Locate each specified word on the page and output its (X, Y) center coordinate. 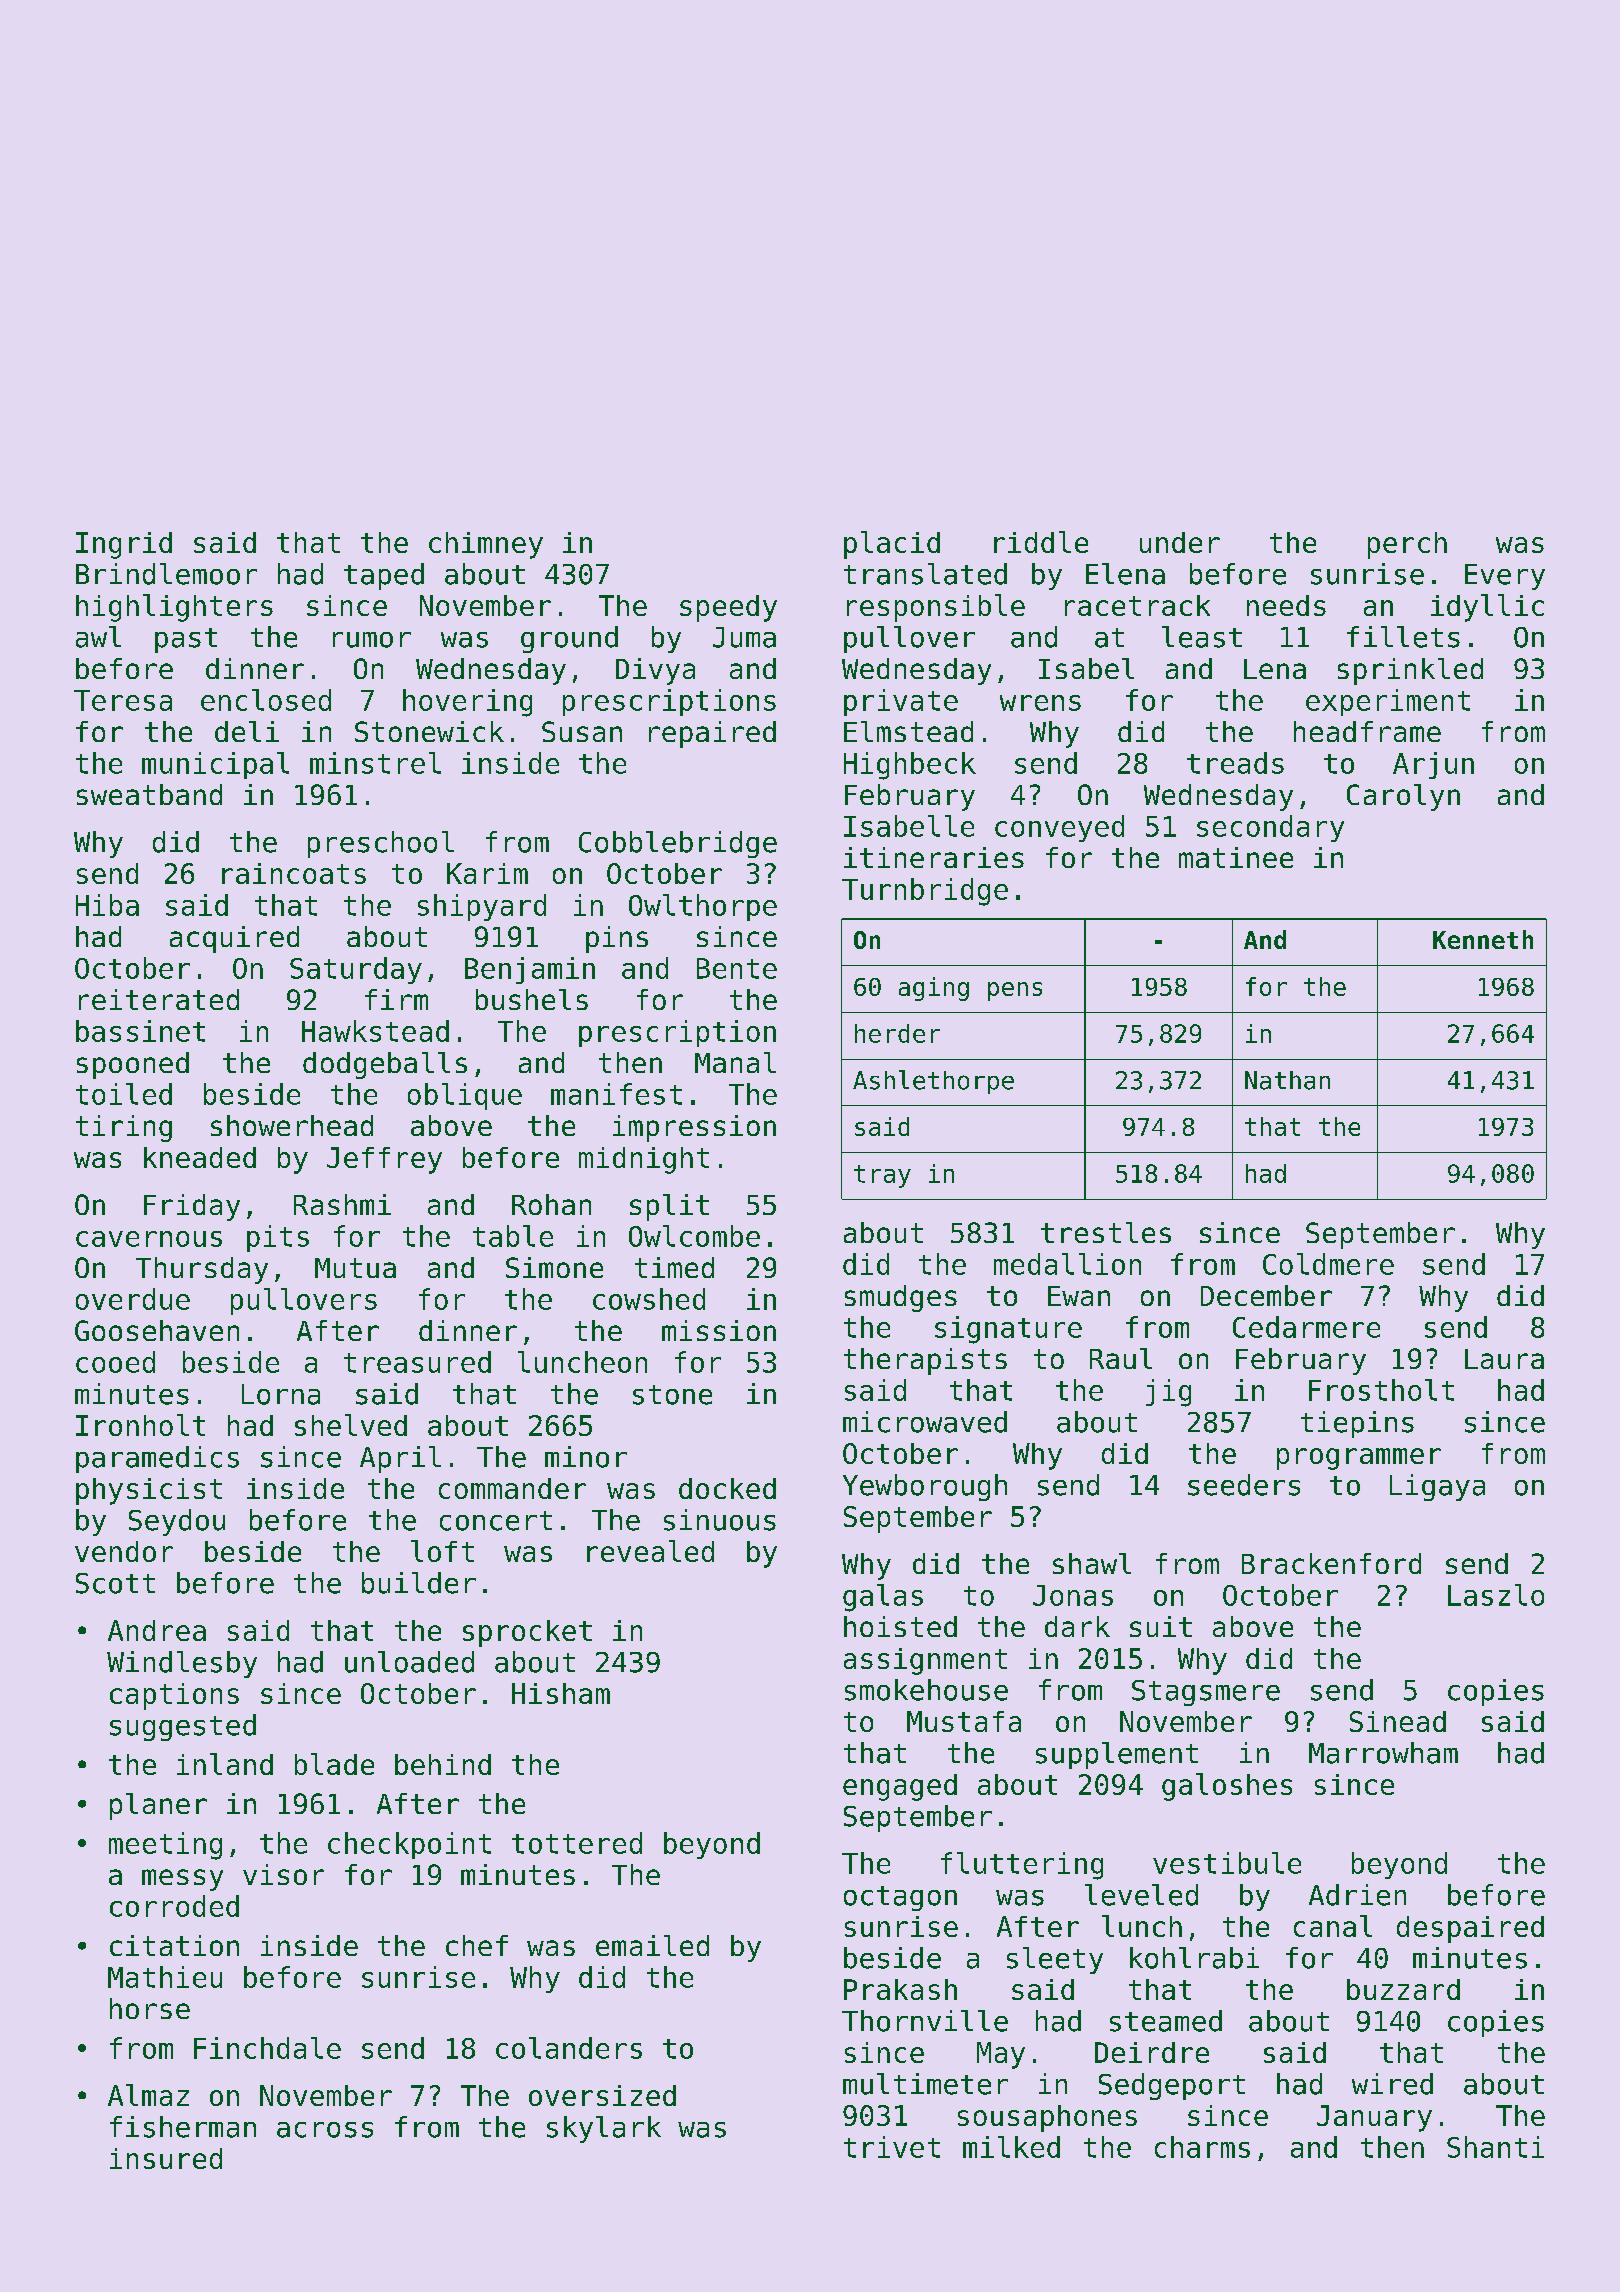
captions (174, 1696)
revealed (650, 1551)
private (901, 702)
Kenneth (1483, 939)
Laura (1504, 1359)
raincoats (294, 873)
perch (1407, 545)
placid (892, 545)
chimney (486, 545)
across (325, 2130)
